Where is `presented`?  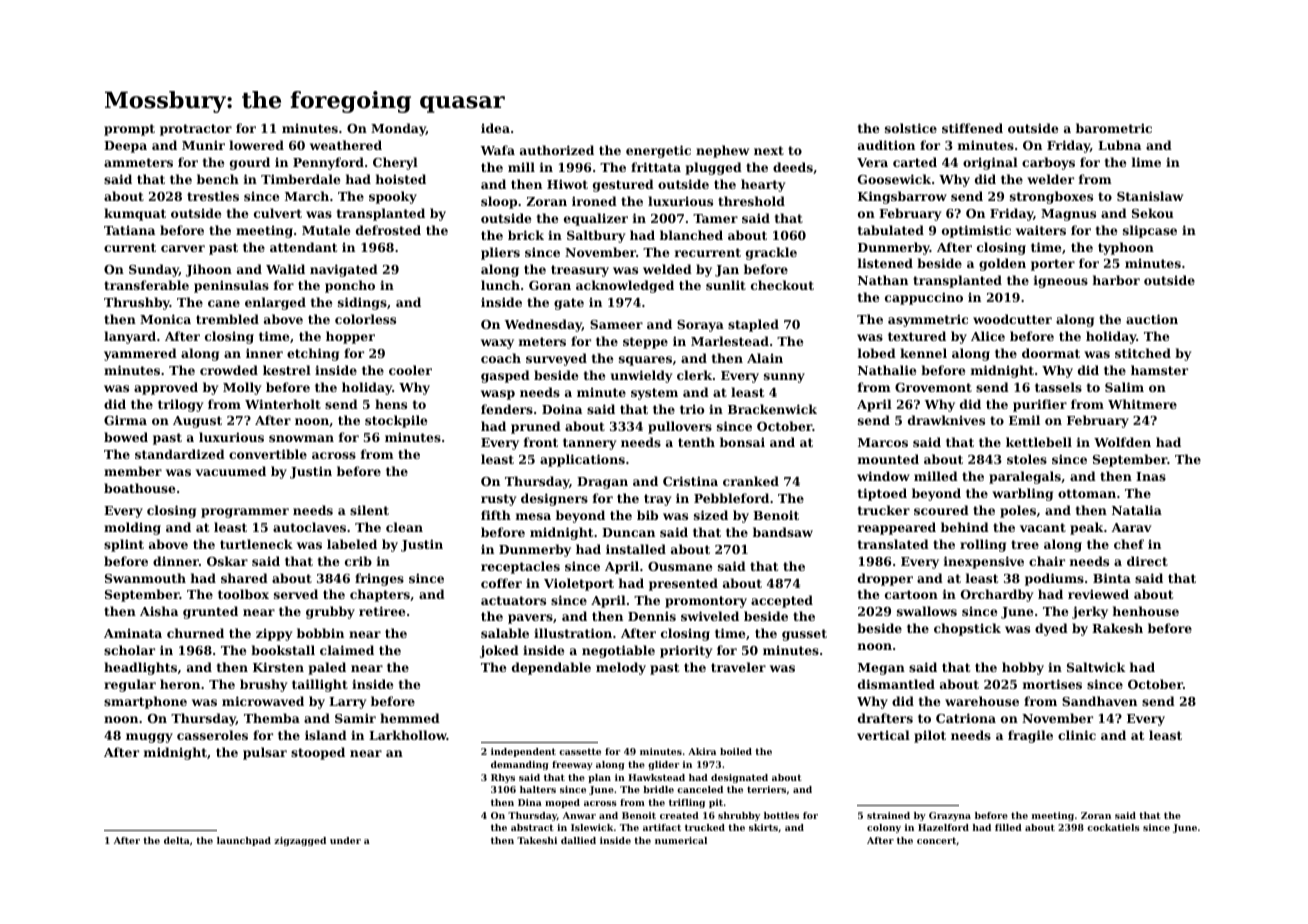 presented is located at coordinates (683, 584).
